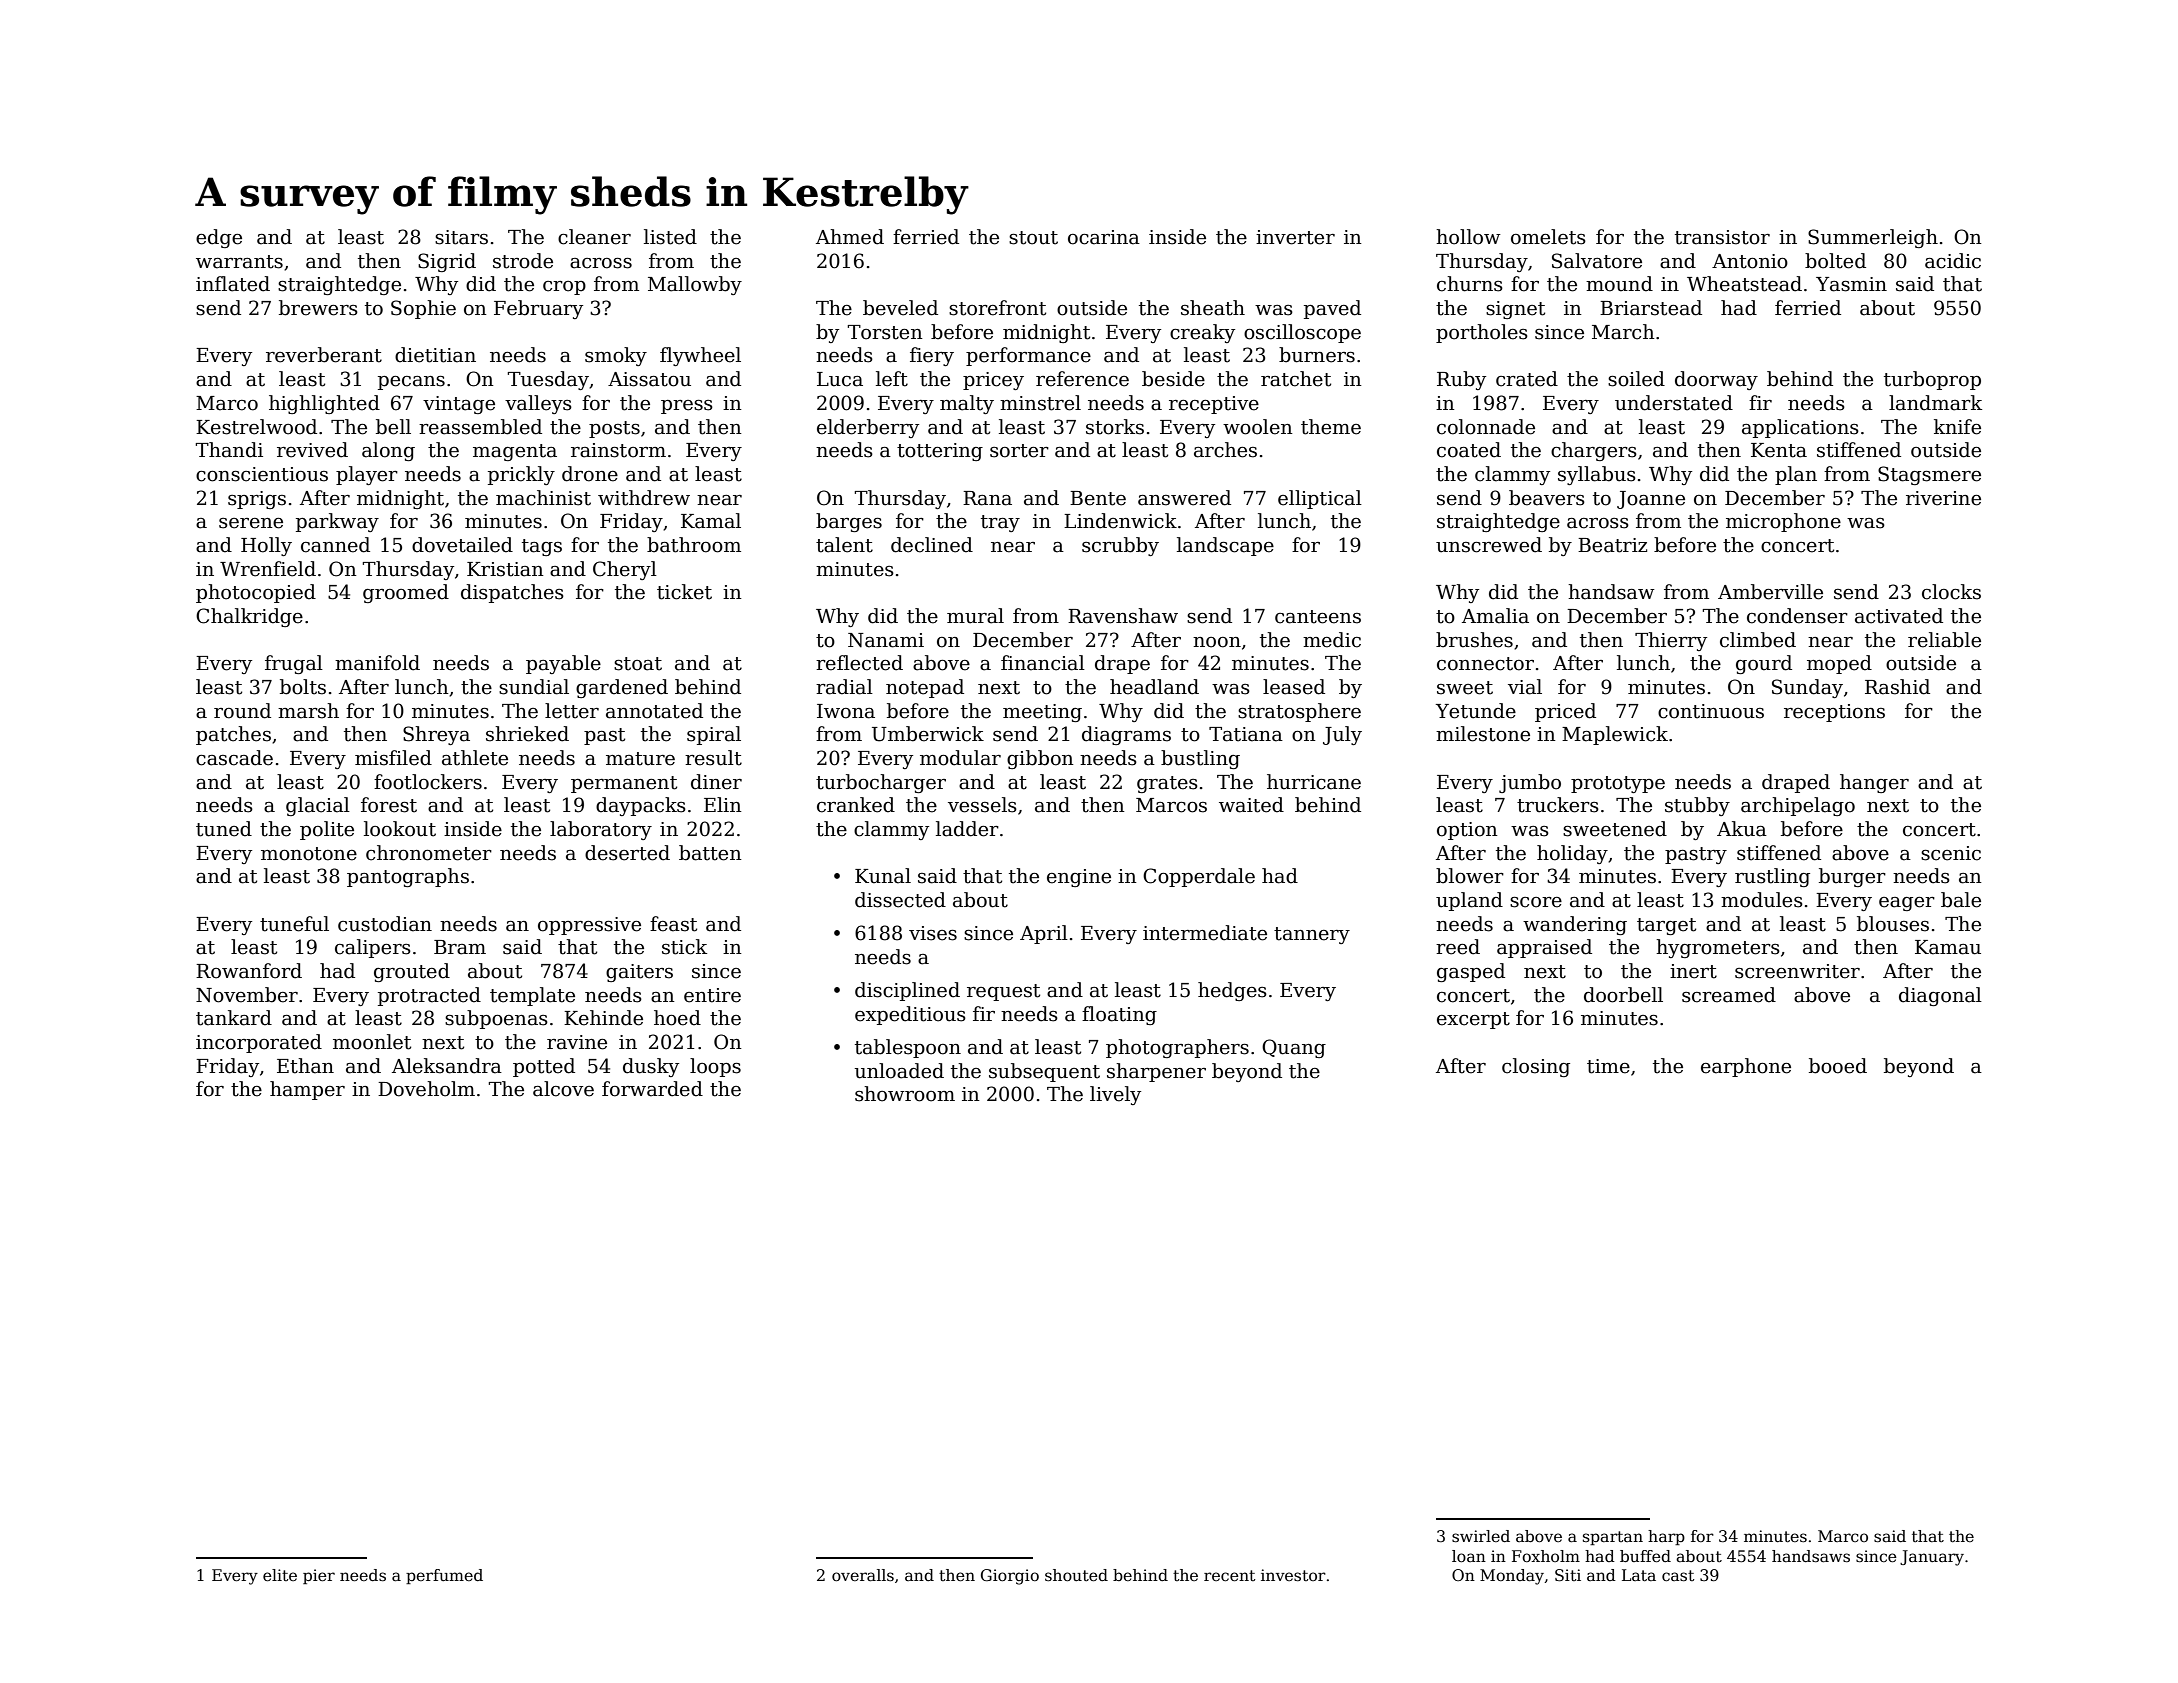 Image resolution: width=2178 pixels, height=1683 pixels. Describe the element at coordinates (1722, 237) in the document. I see `transistor` at that location.
